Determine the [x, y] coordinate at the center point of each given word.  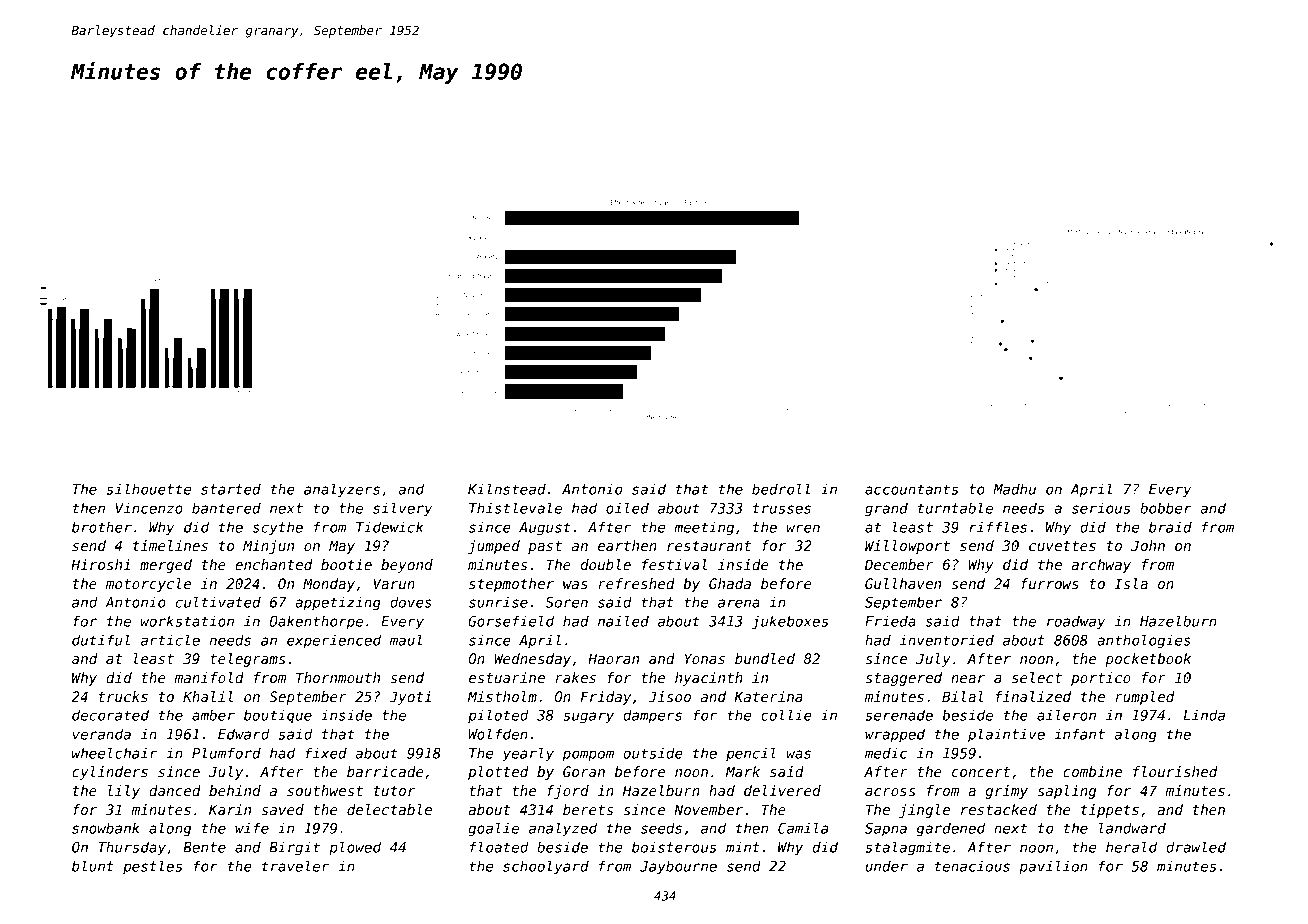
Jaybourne [678, 867]
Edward [243, 734]
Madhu [1014, 489]
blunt [93, 866]
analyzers [342, 490]
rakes [576, 677]
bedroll [781, 489]
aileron [1066, 715]
